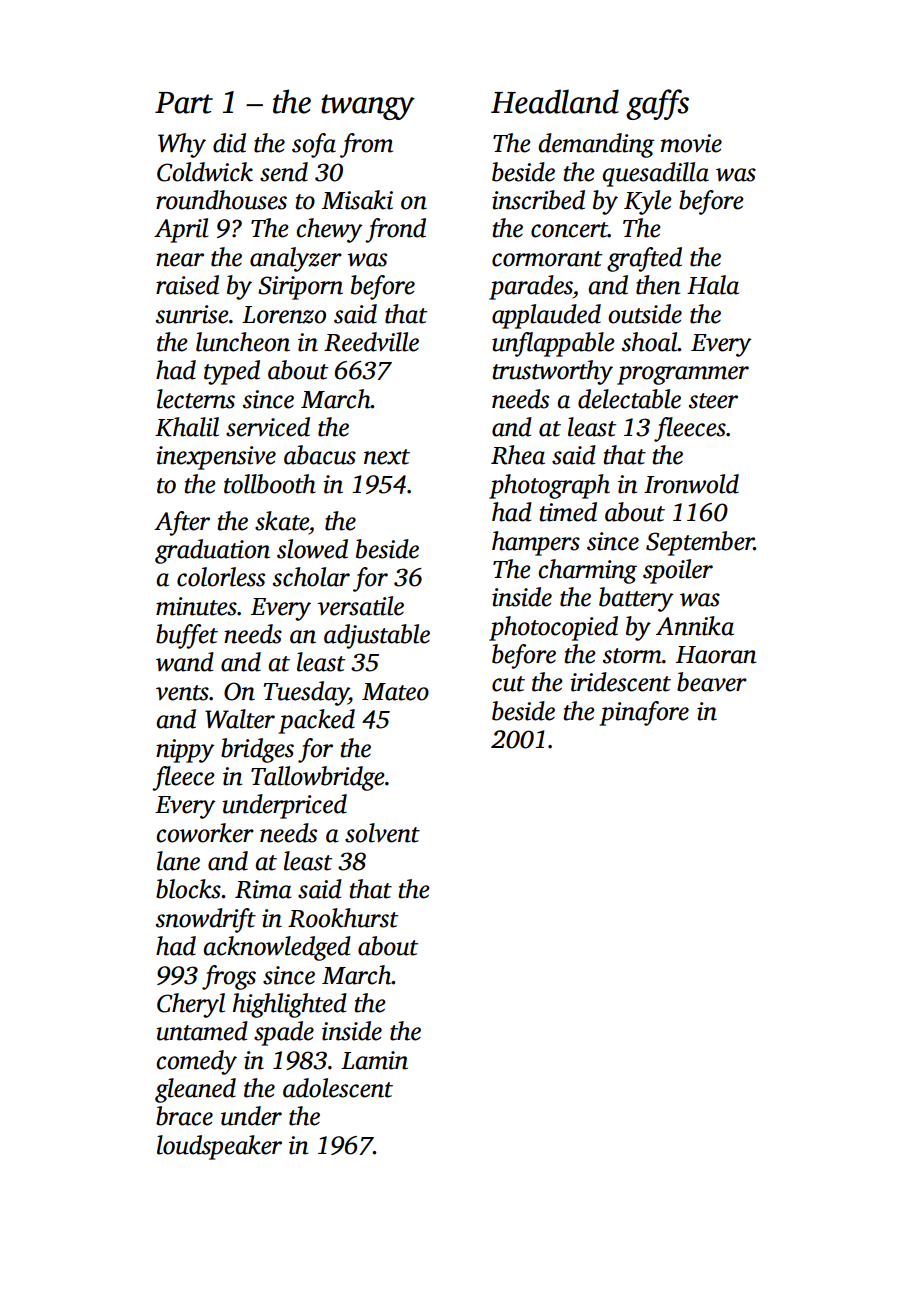 The image size is (924, 1311). Describe the element at coordinates (219, 1147) in the screenshot. I see `loudspeaker` at that location.
